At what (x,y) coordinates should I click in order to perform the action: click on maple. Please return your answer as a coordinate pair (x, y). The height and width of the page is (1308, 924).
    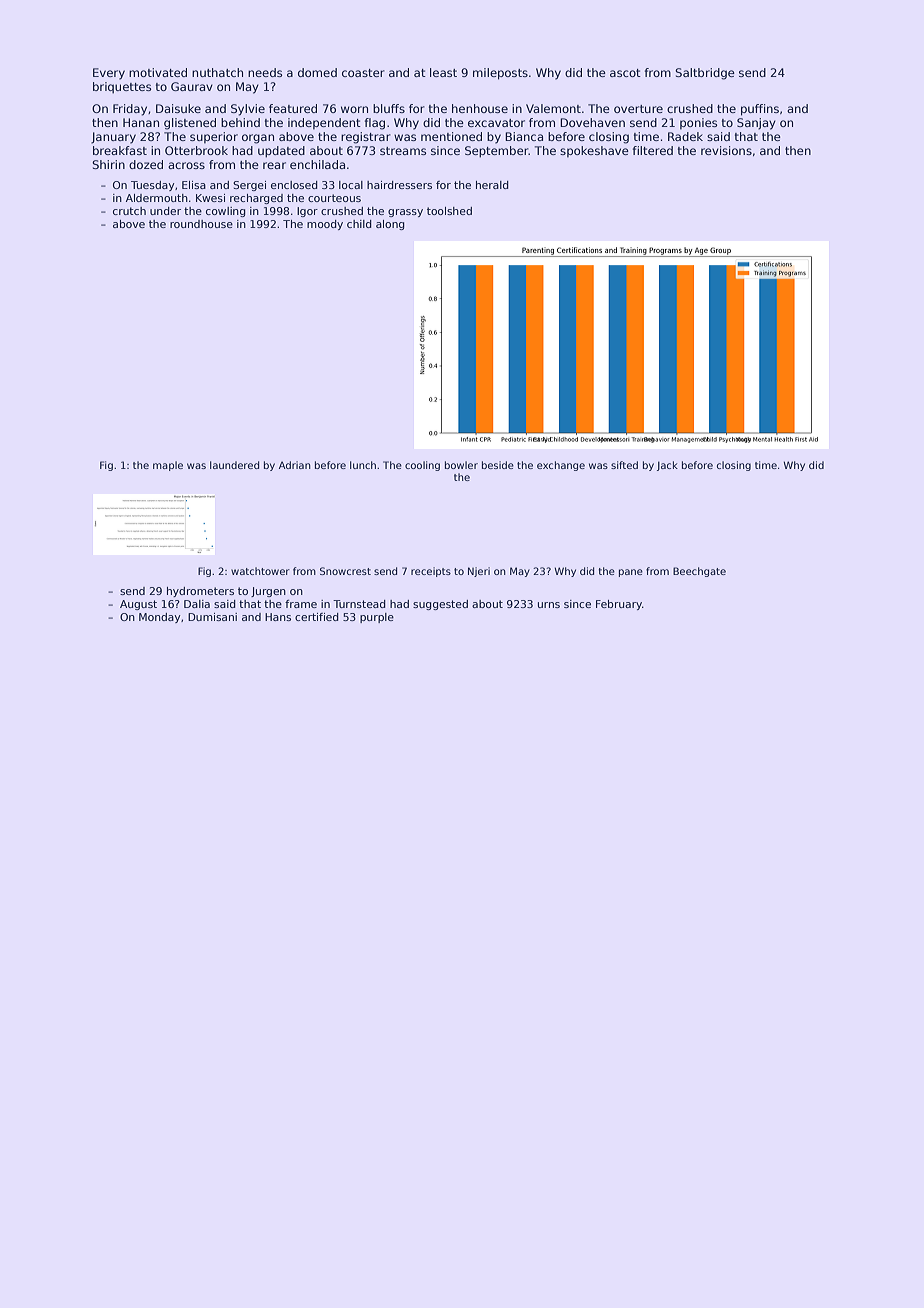
    Looking at the image, I should click on (168, 466).
